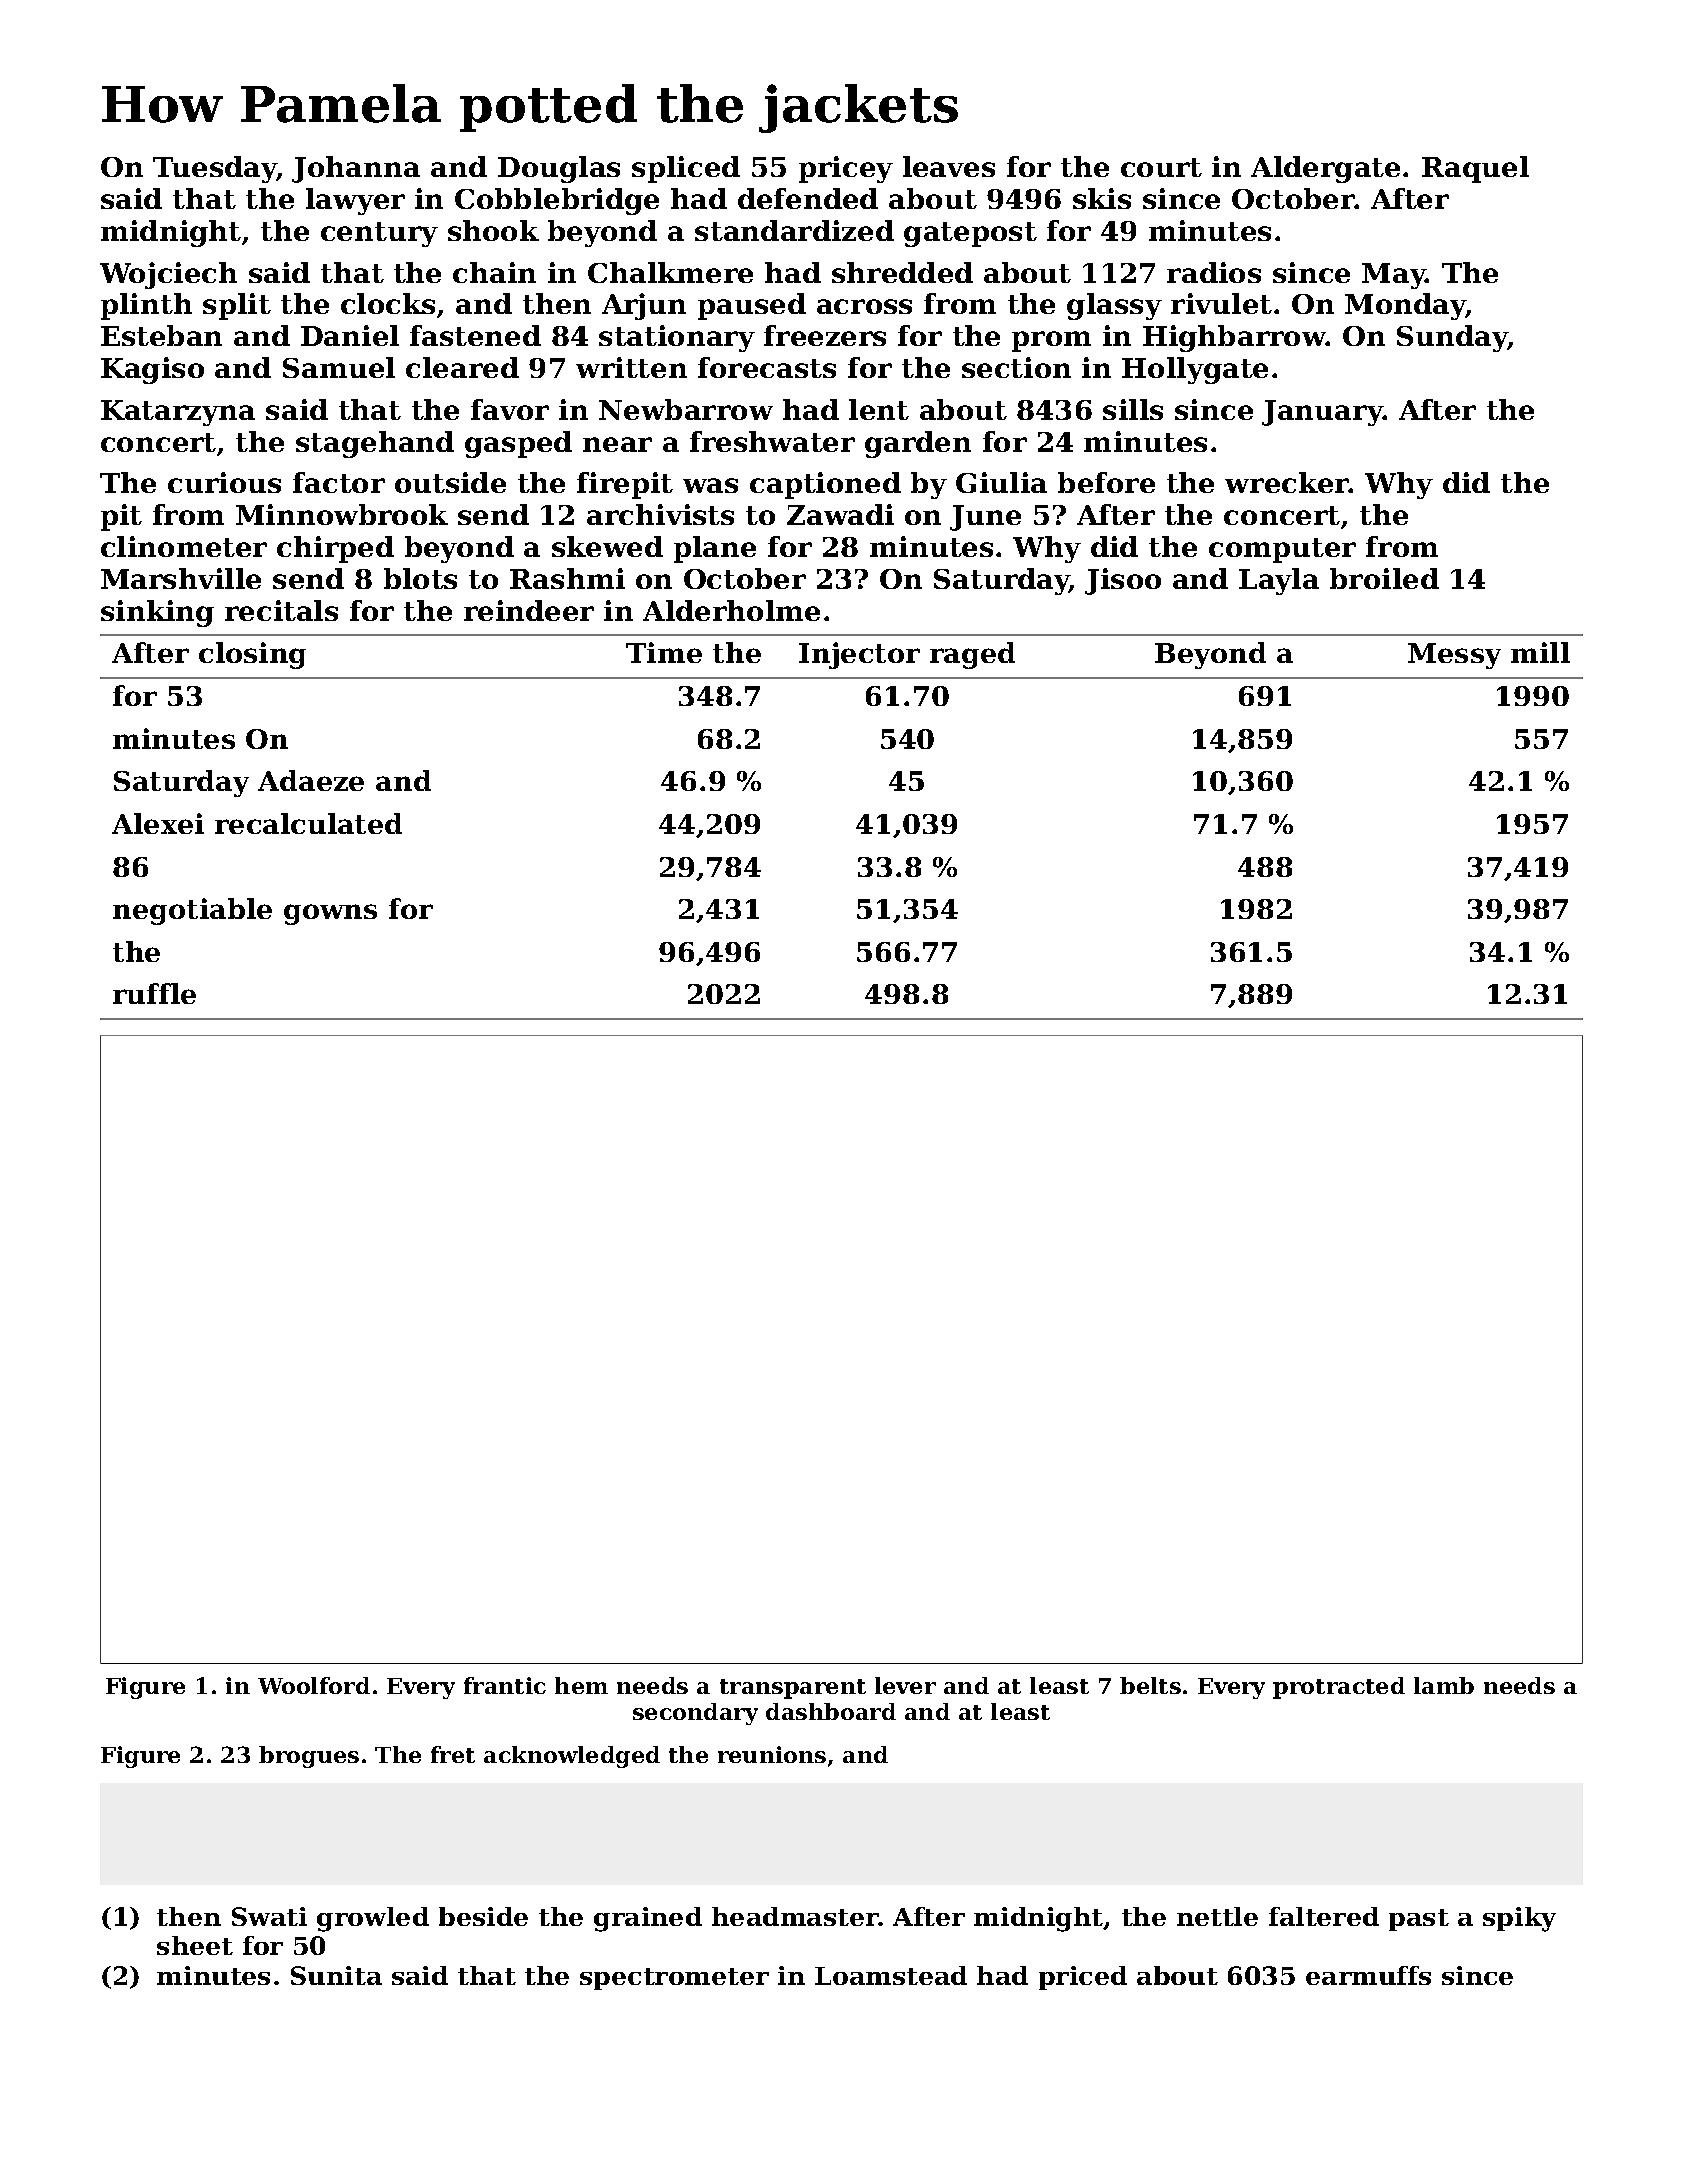 This document has height=2178, width=1683. Describe the element at coordinates (686, 169) in the document. I see `spliced` at that location.
